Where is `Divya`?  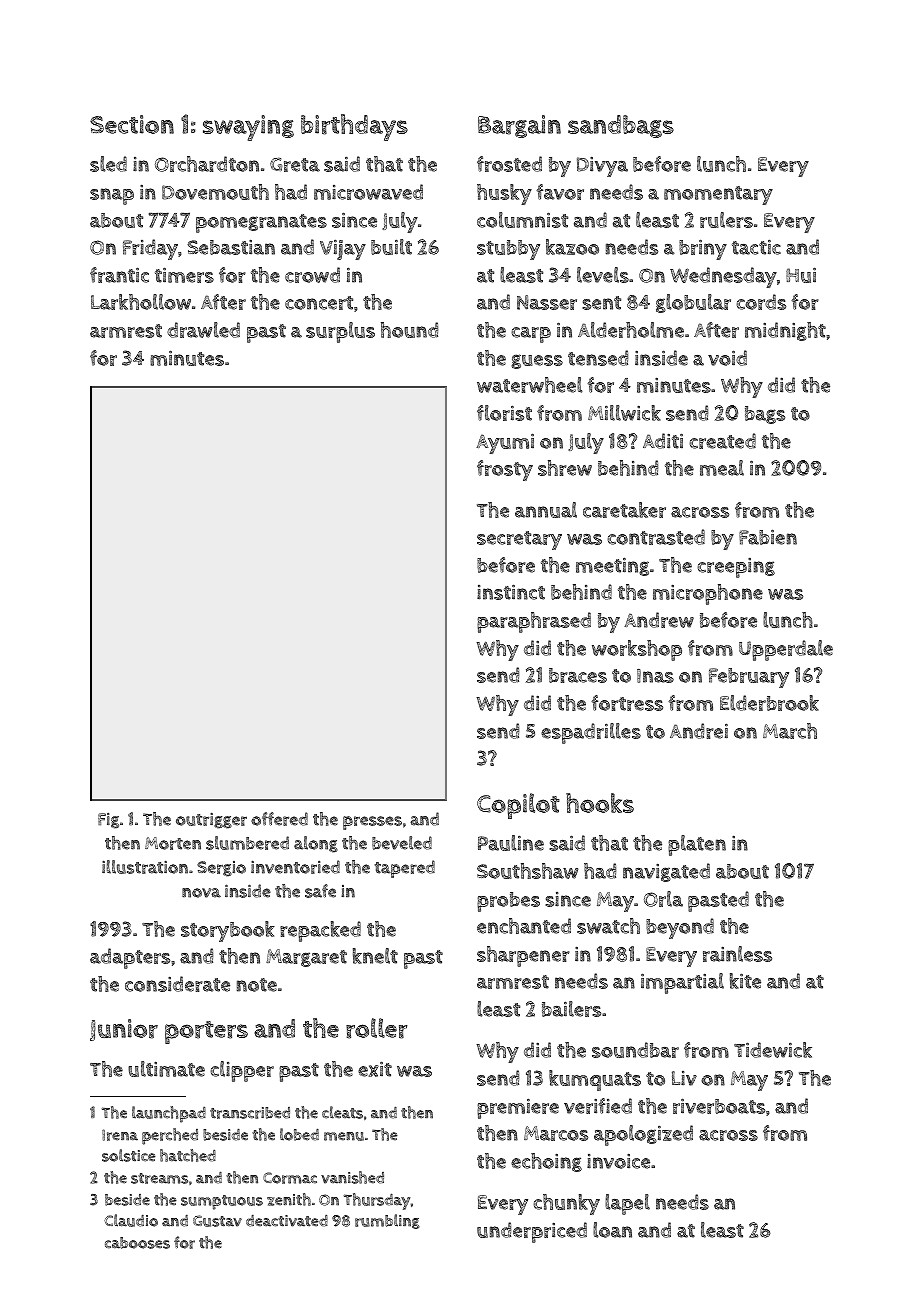
Divya is located at coordinates (602, 166).
